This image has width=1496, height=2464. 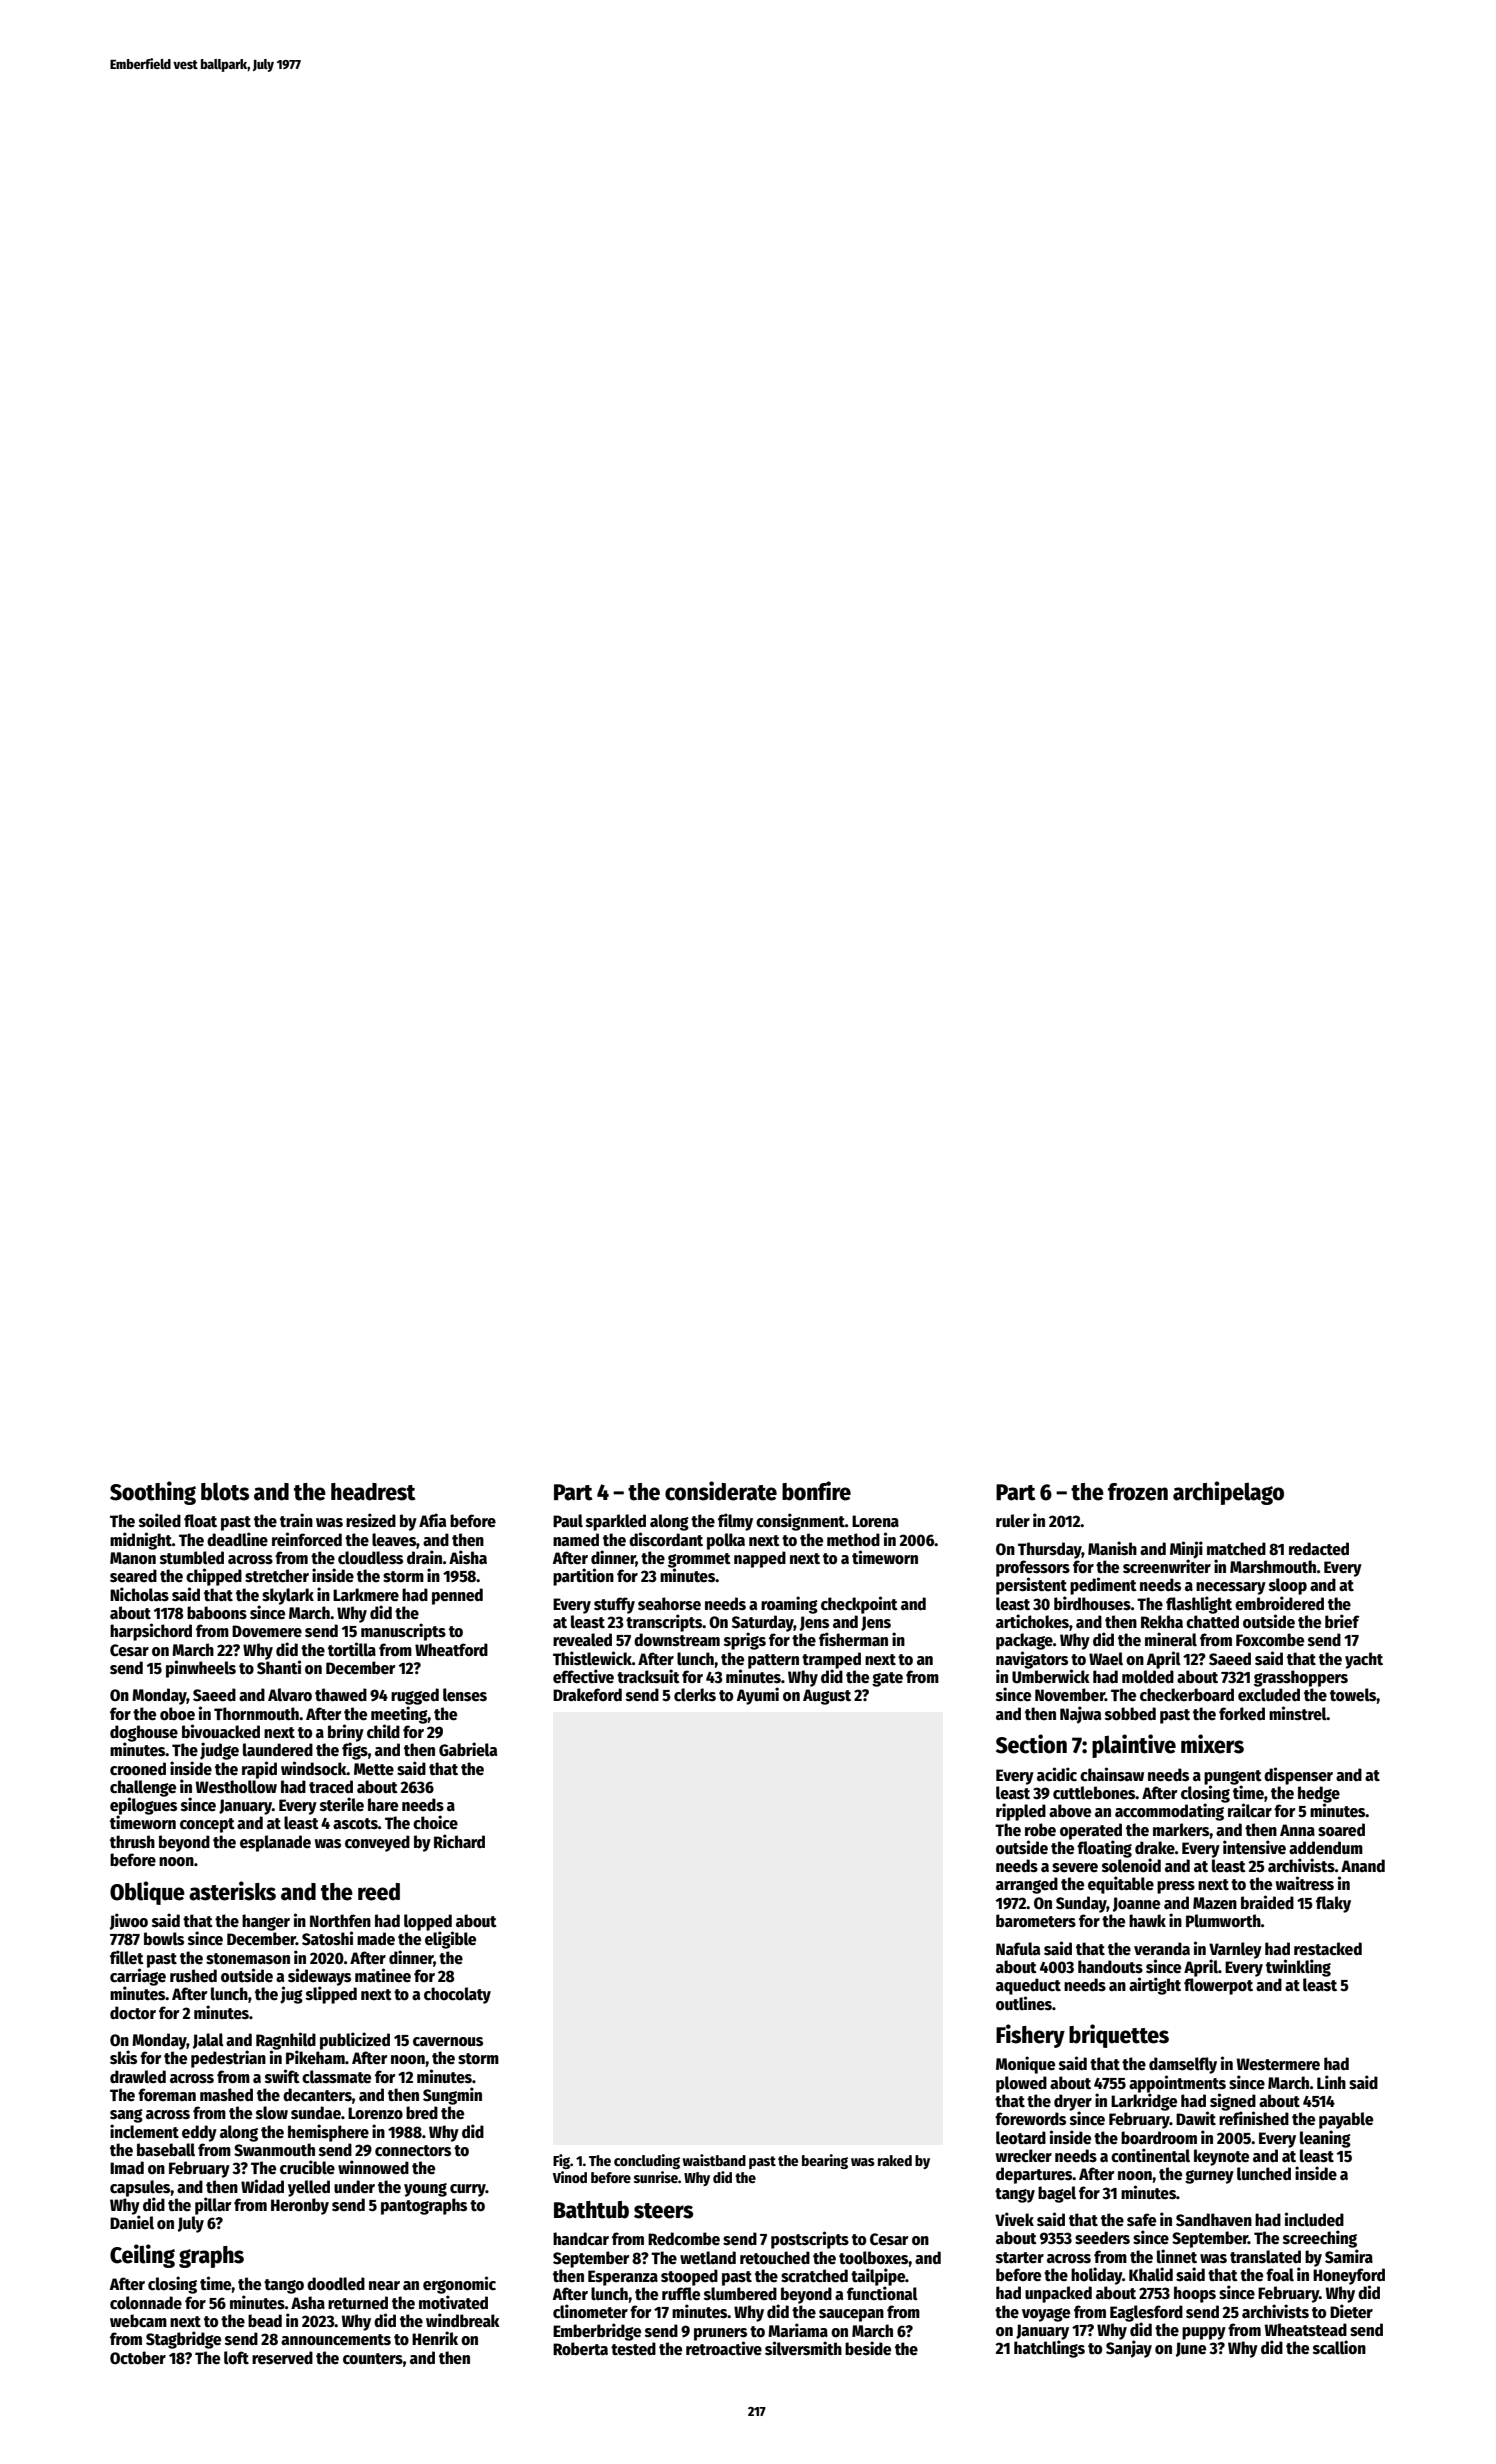 I want to click on Soothing, so click(x=153, y=1493).
